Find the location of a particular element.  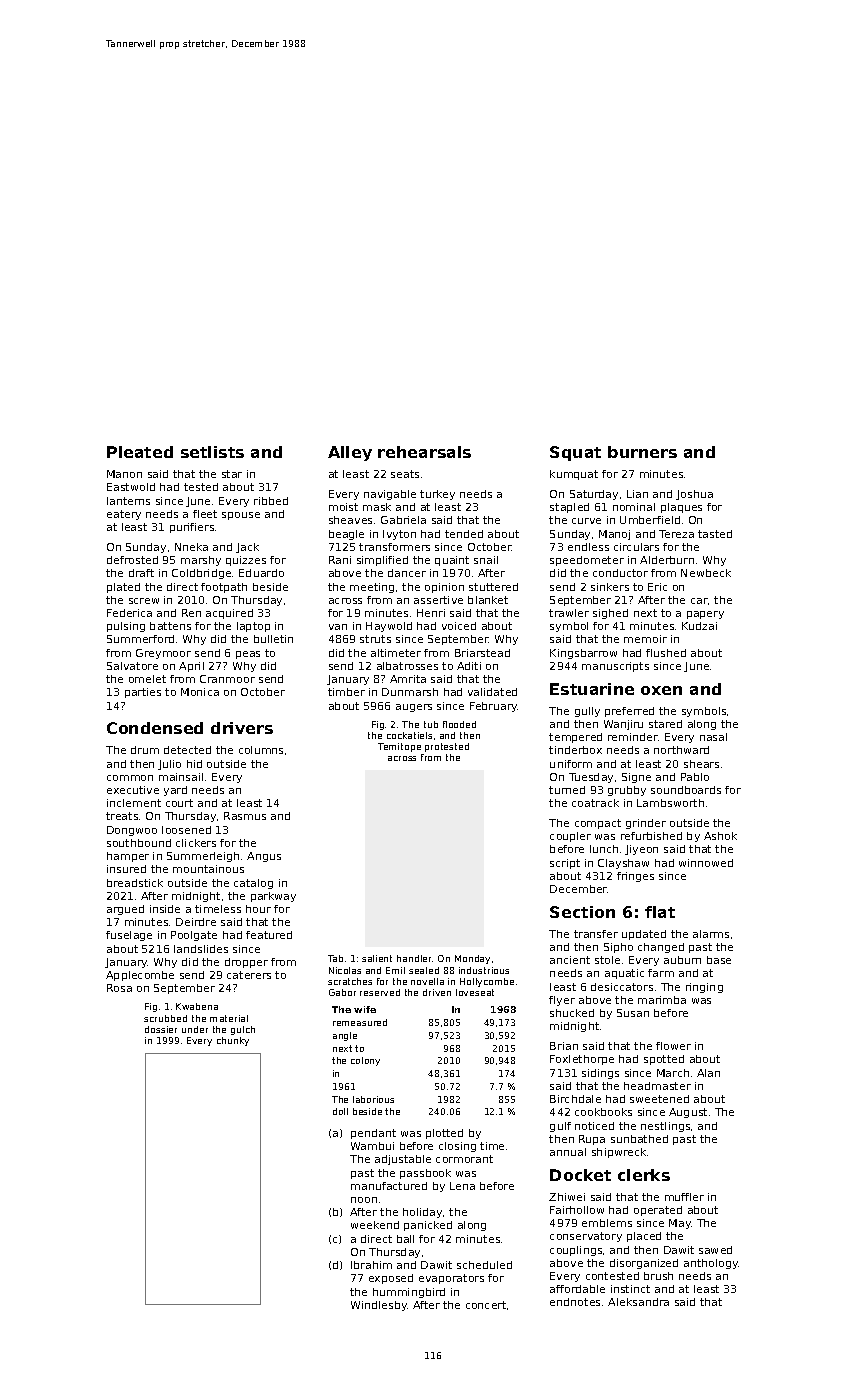

Aleksandra is located at coordinates (638, 1302).
